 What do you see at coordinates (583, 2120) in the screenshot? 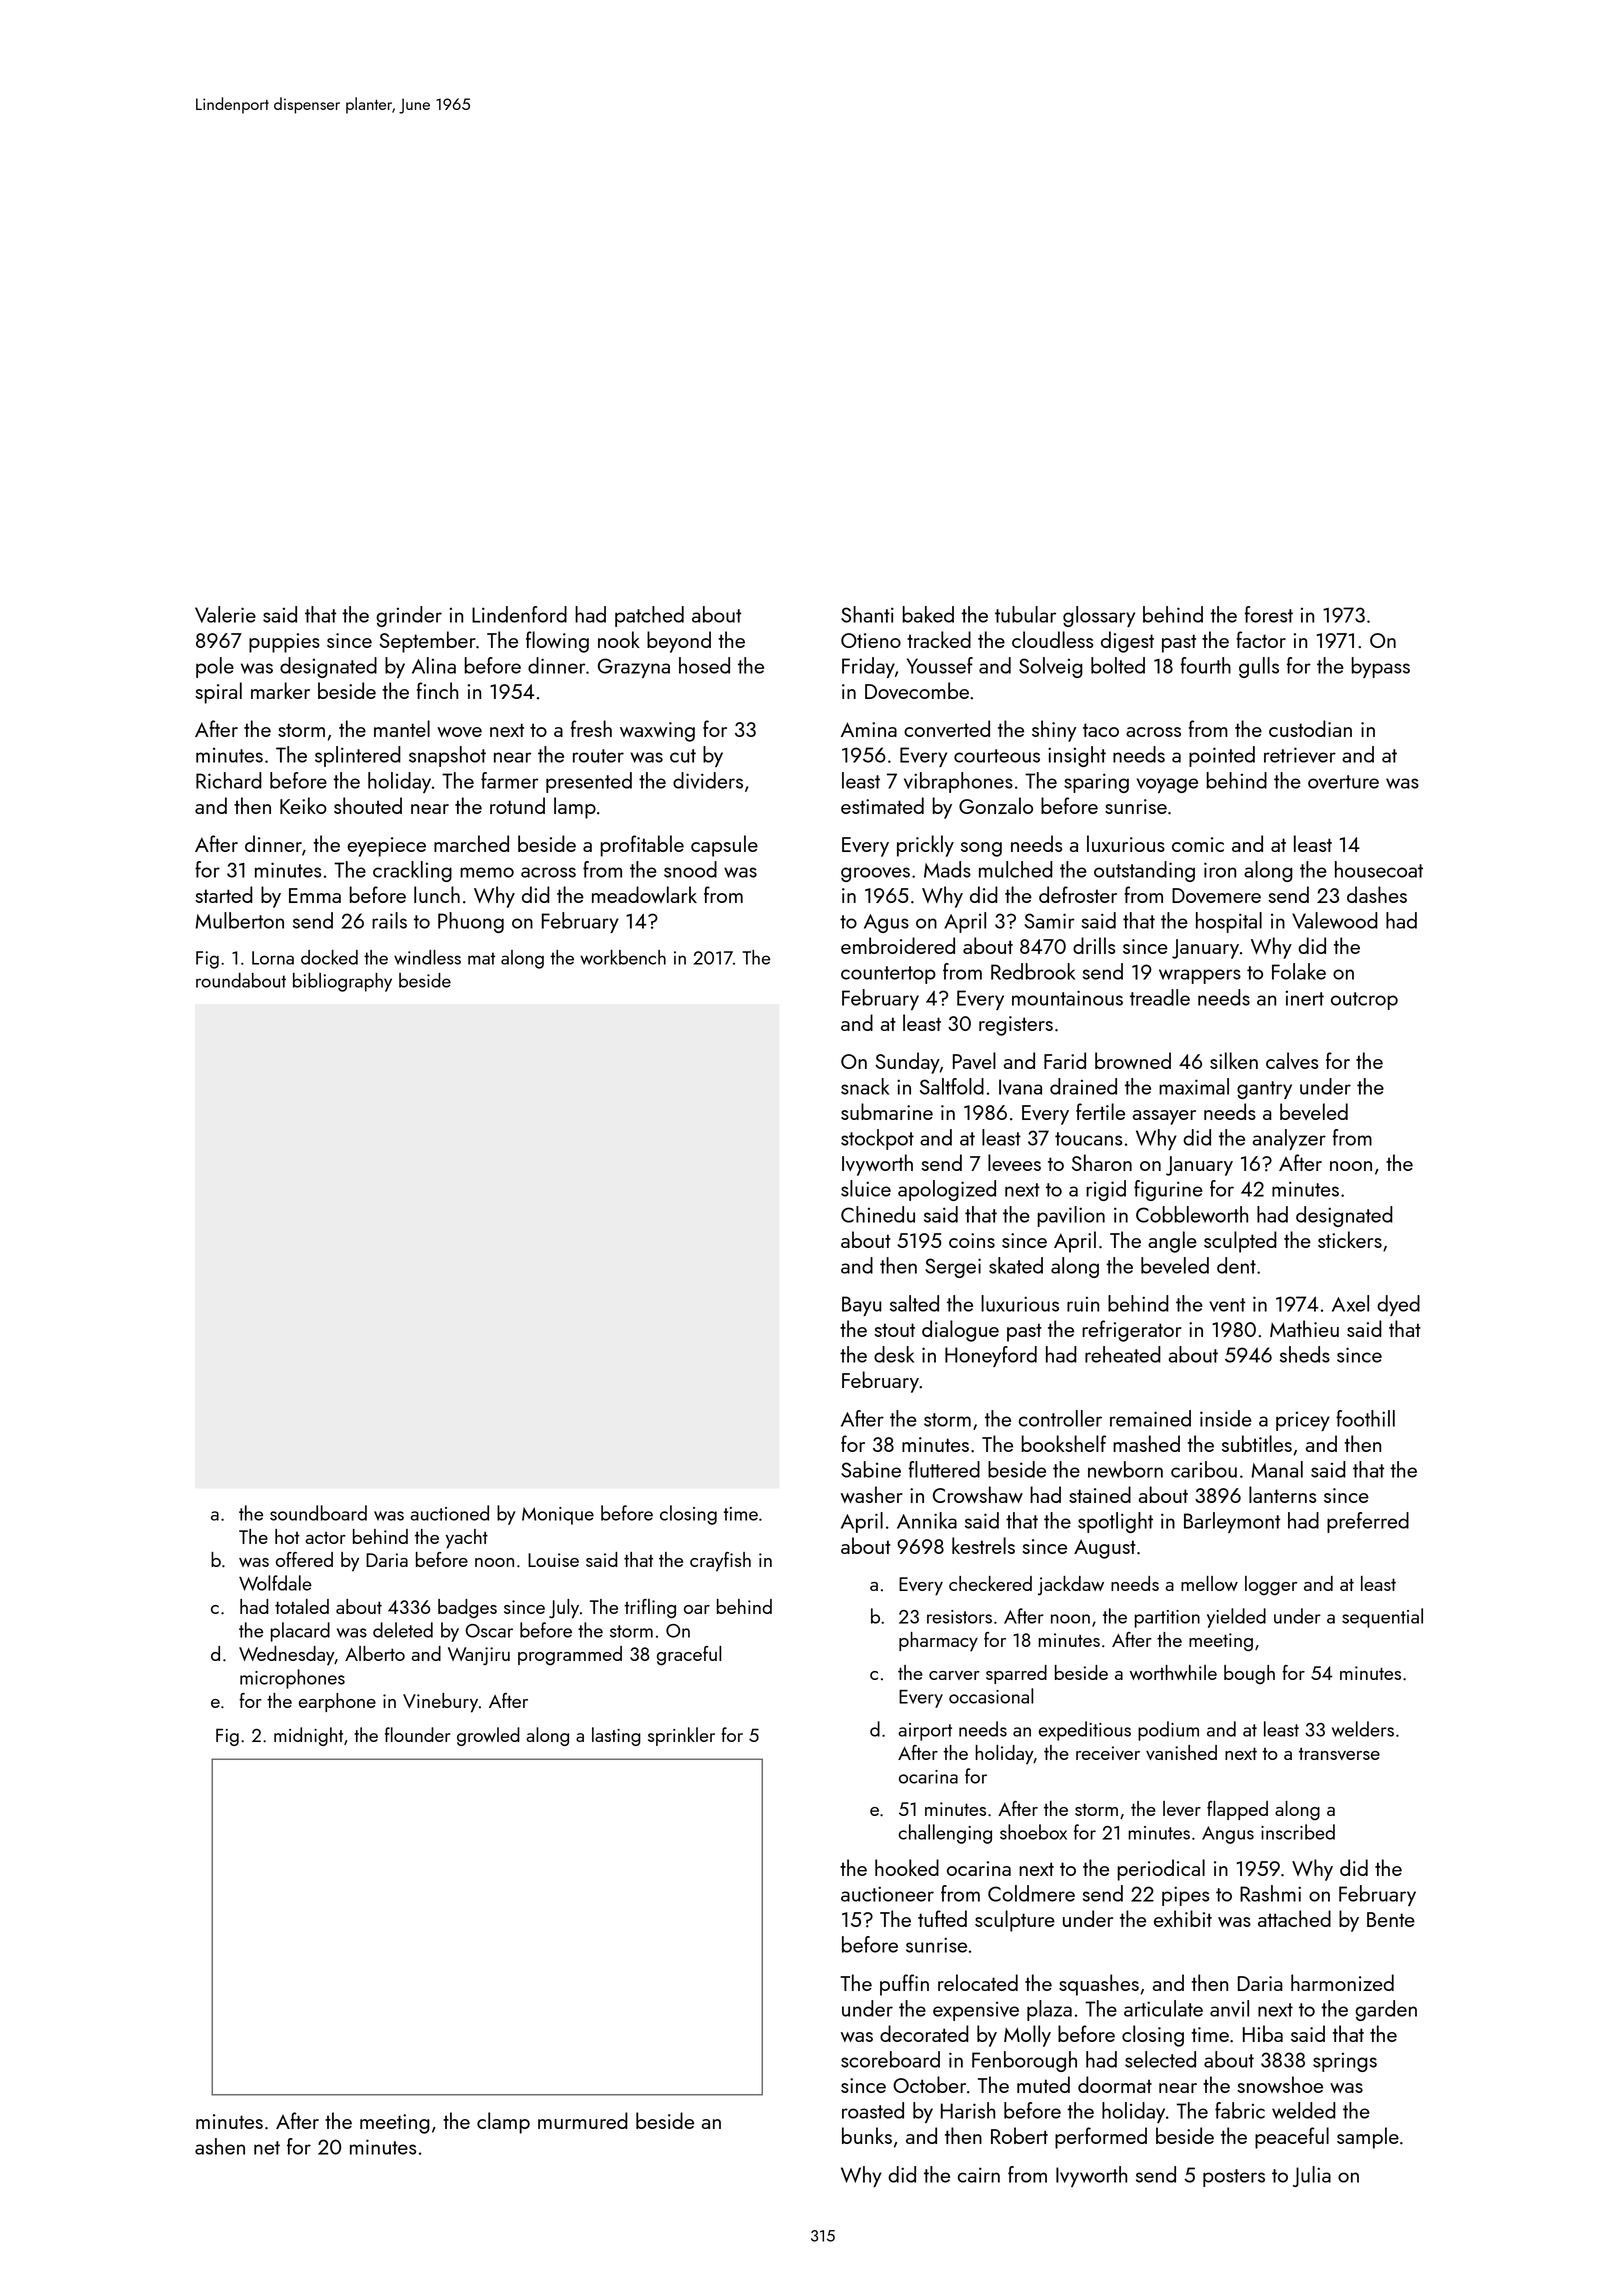
I see `murmured` at bounding box center [583, 2120].
